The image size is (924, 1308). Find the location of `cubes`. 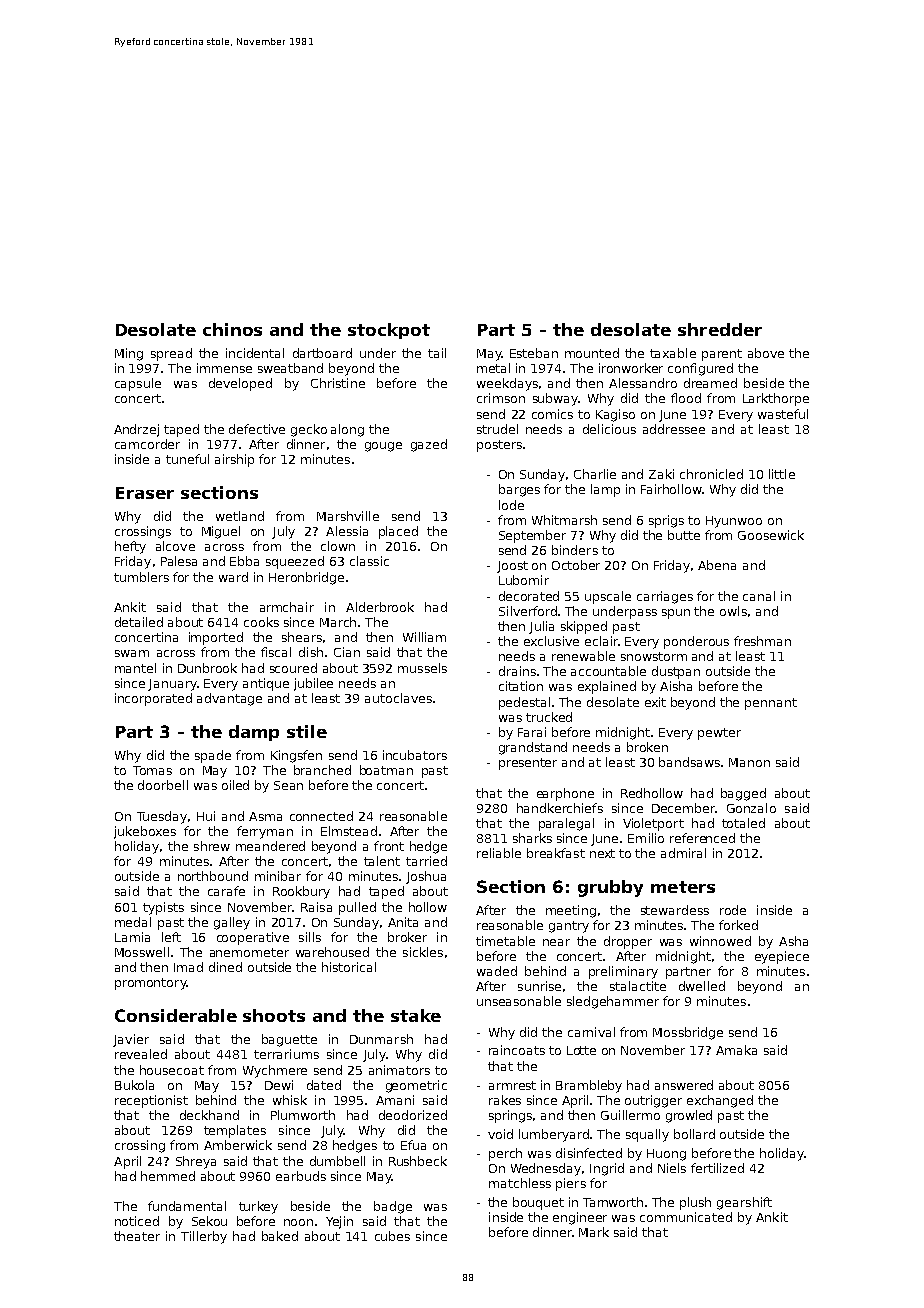

cubes is located at coordinates (392, 1236).
